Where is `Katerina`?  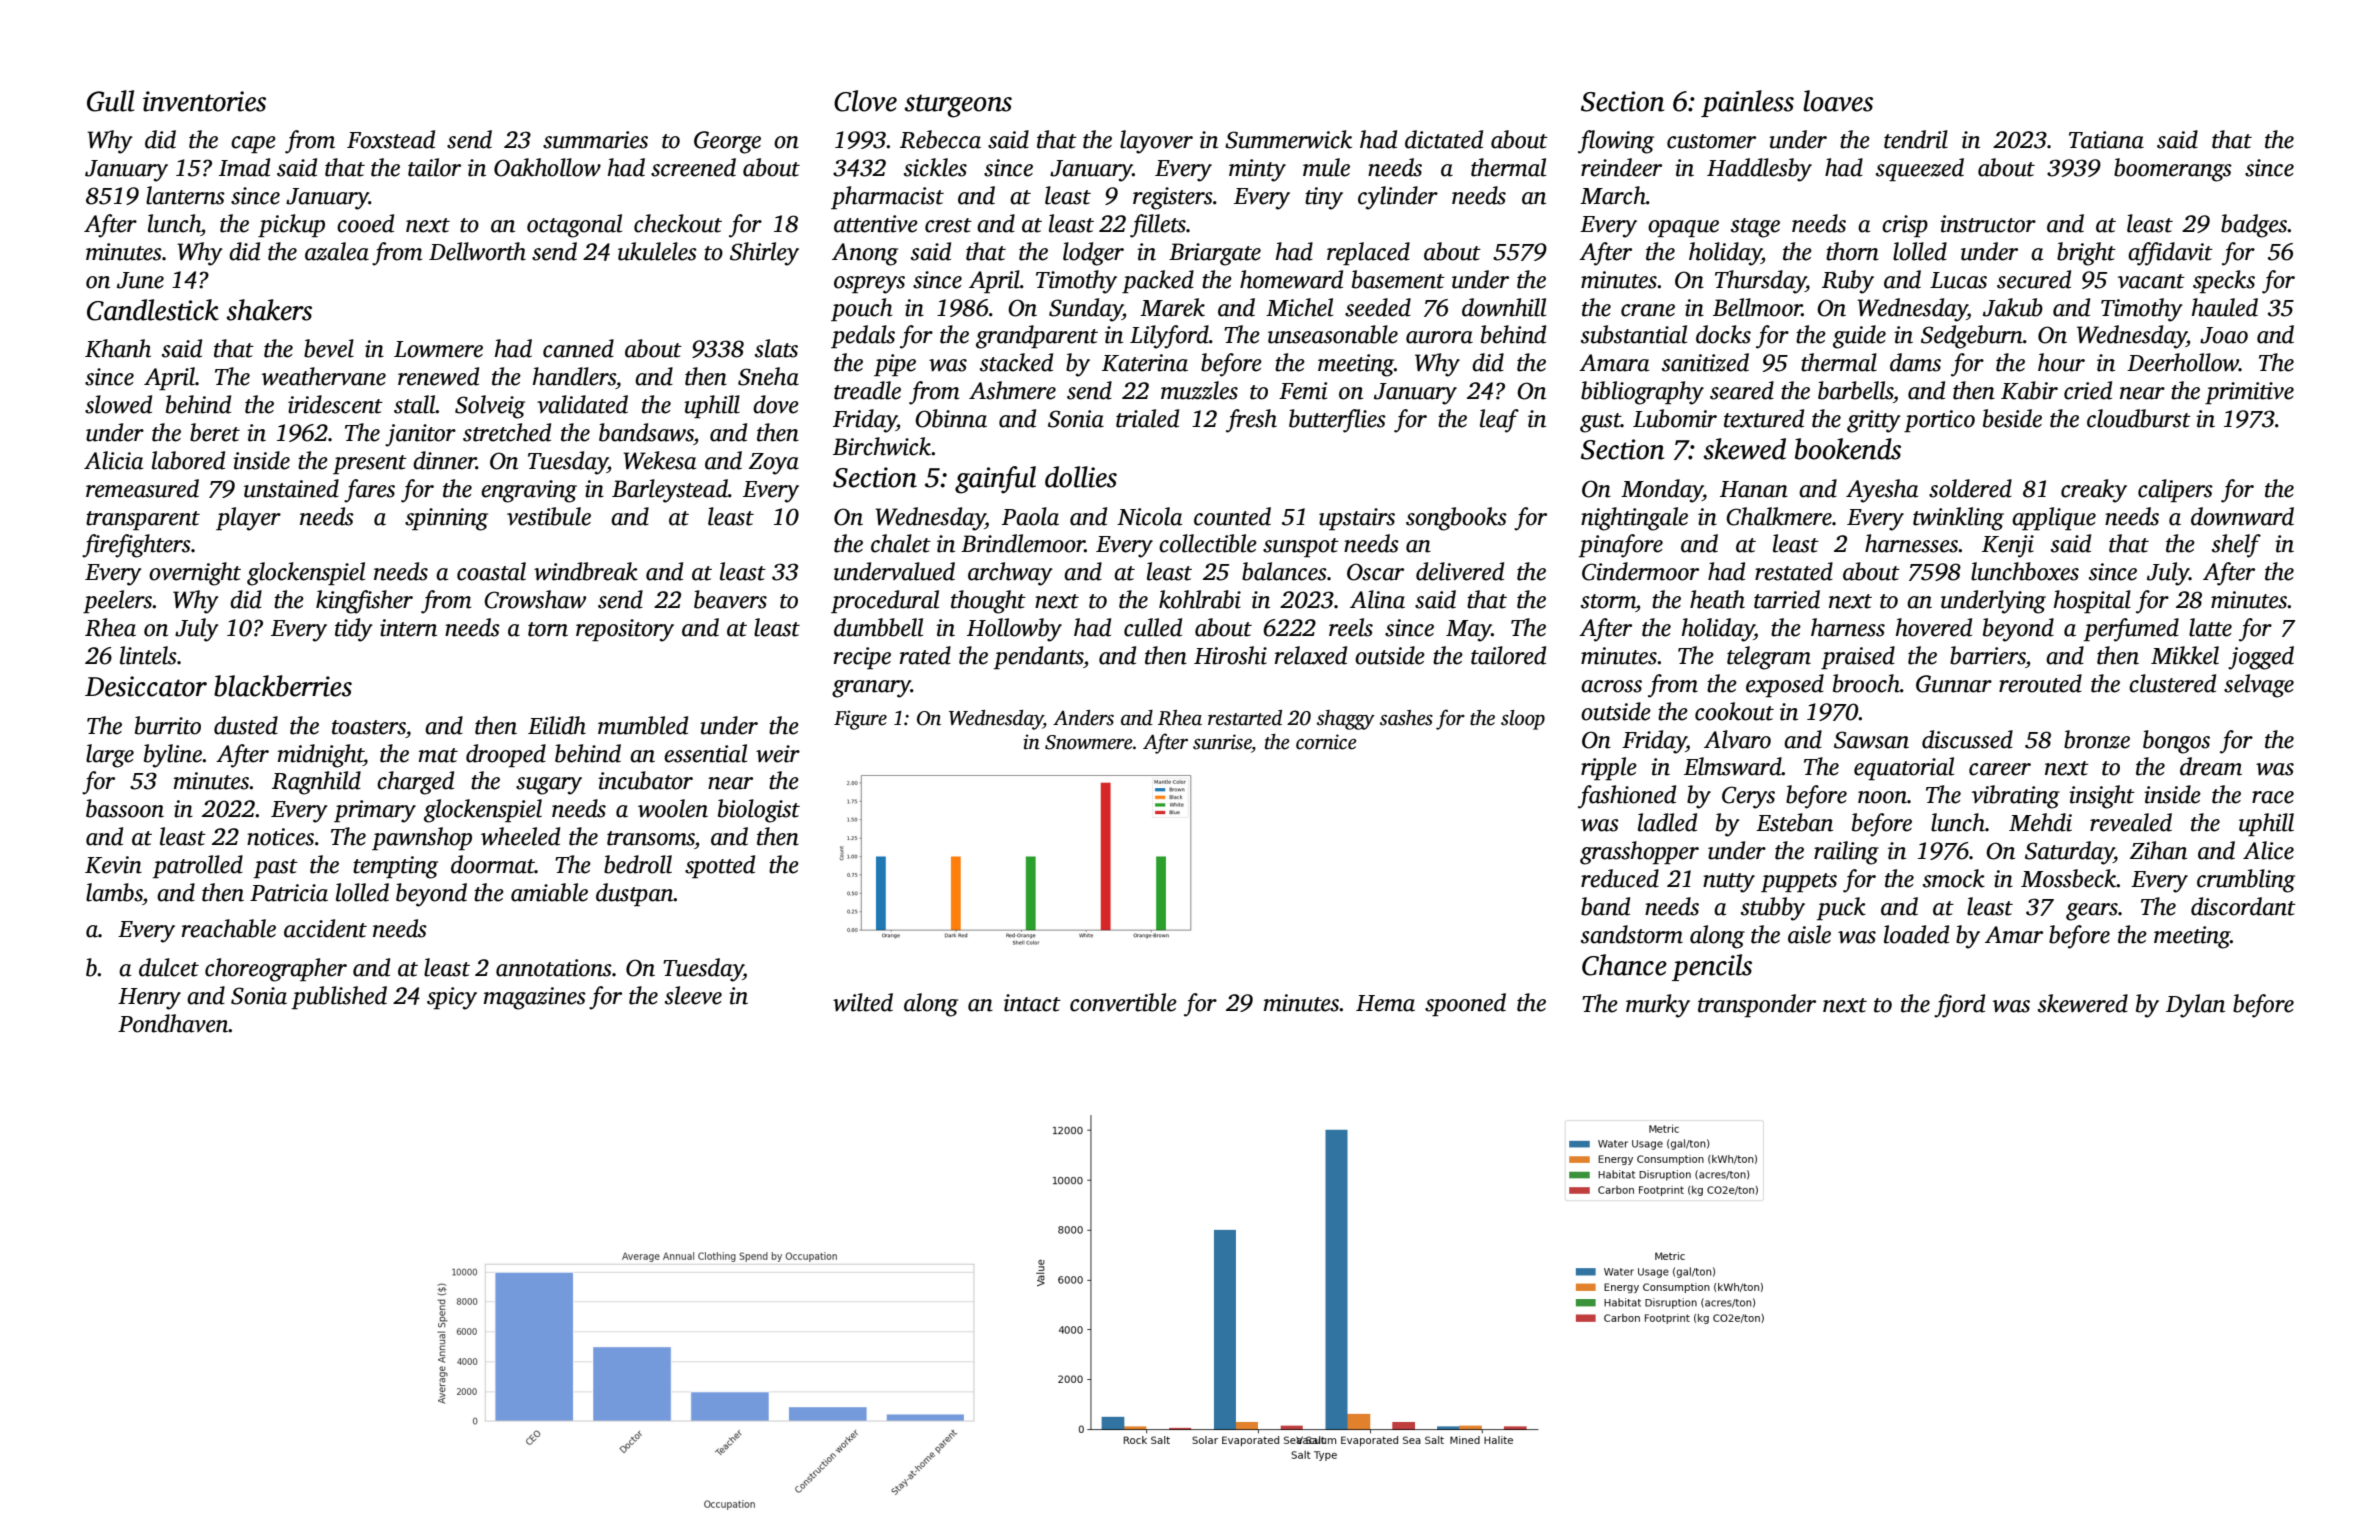 Katerina is located at coordinates (1145, 363).
